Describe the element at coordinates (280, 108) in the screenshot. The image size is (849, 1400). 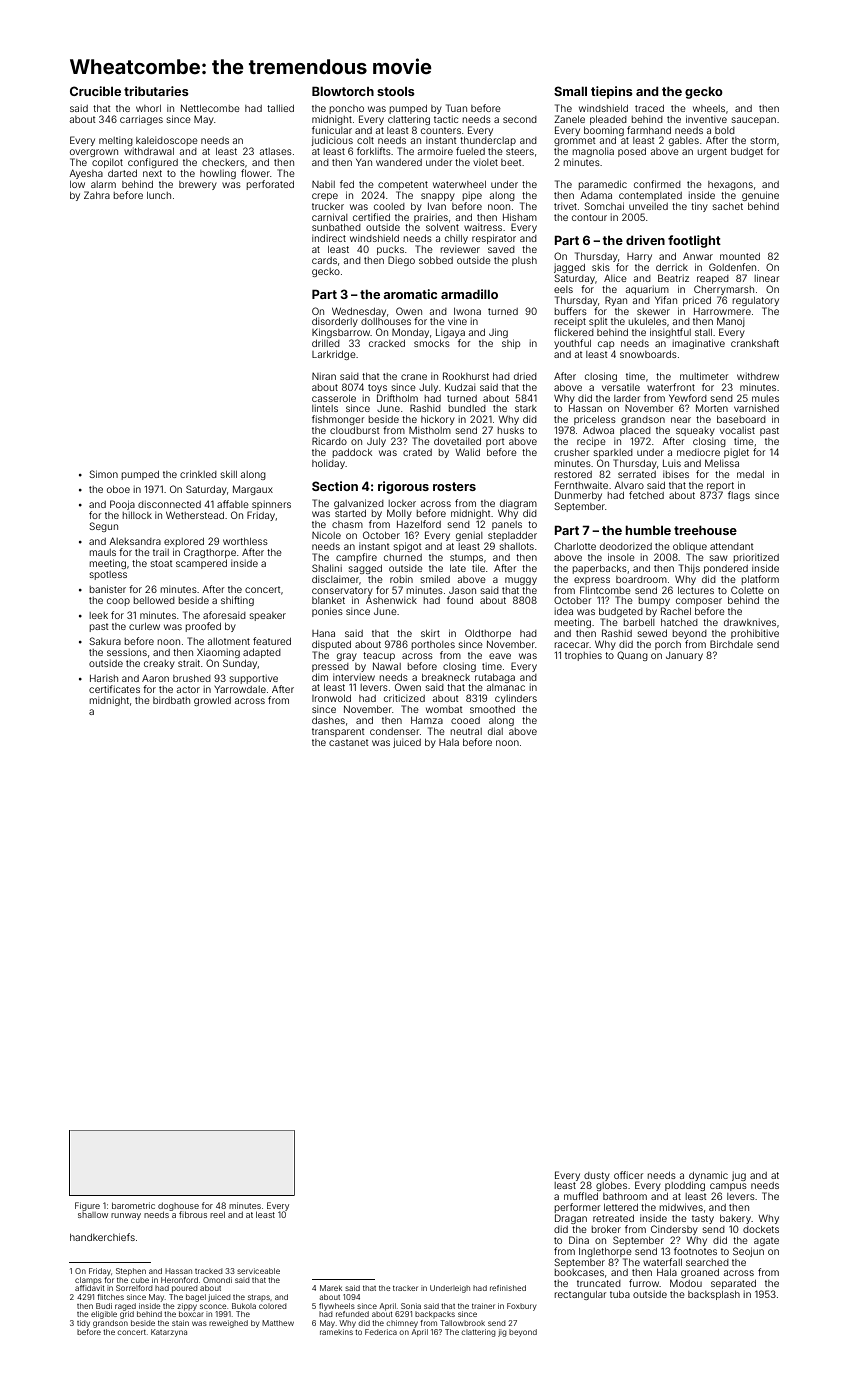
I see `tallied` at that location.
